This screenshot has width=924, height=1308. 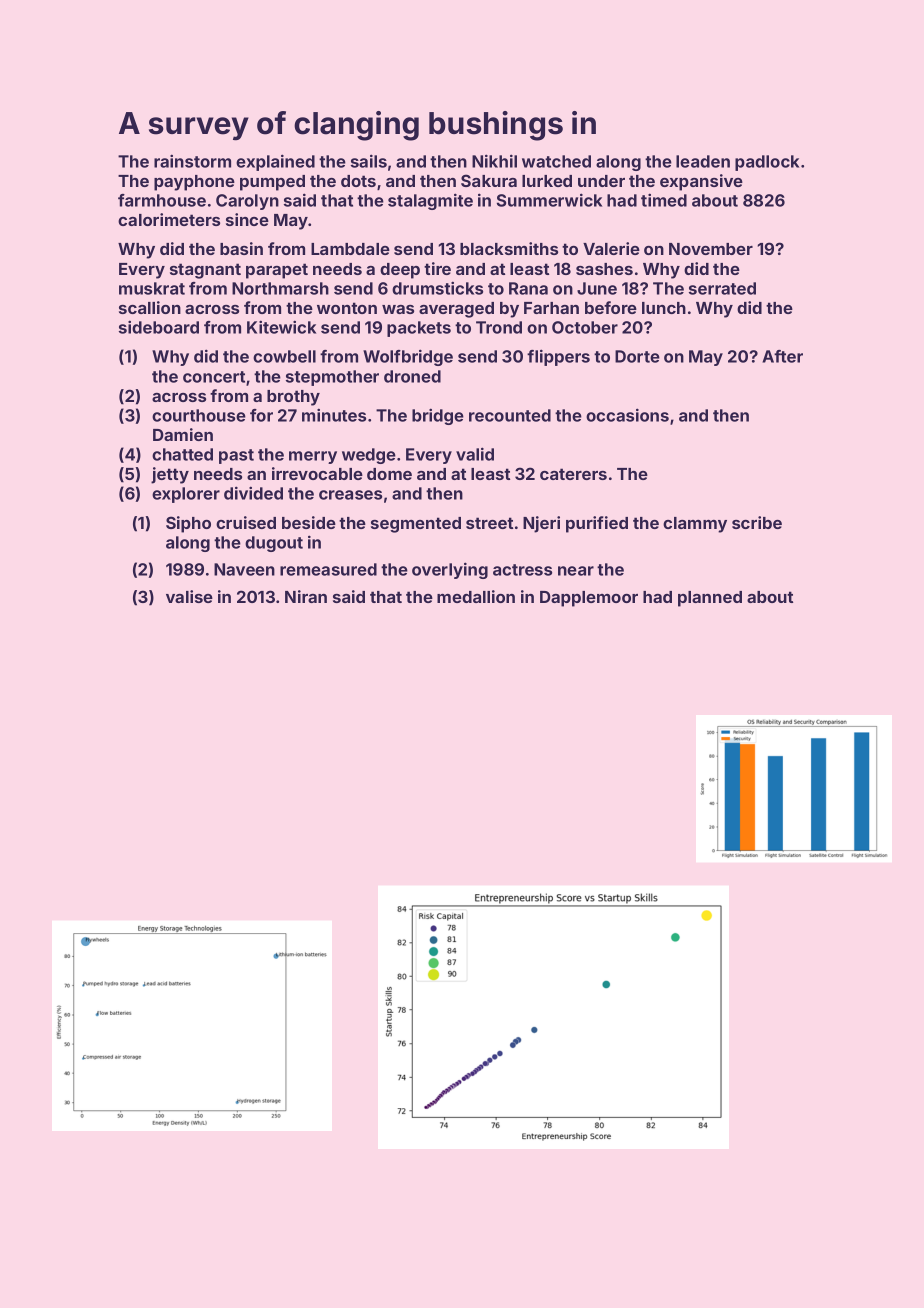 What do you see at coordinates (475, 454) in the screenshot?
I see `valid` at bounding box center [475, 454].
